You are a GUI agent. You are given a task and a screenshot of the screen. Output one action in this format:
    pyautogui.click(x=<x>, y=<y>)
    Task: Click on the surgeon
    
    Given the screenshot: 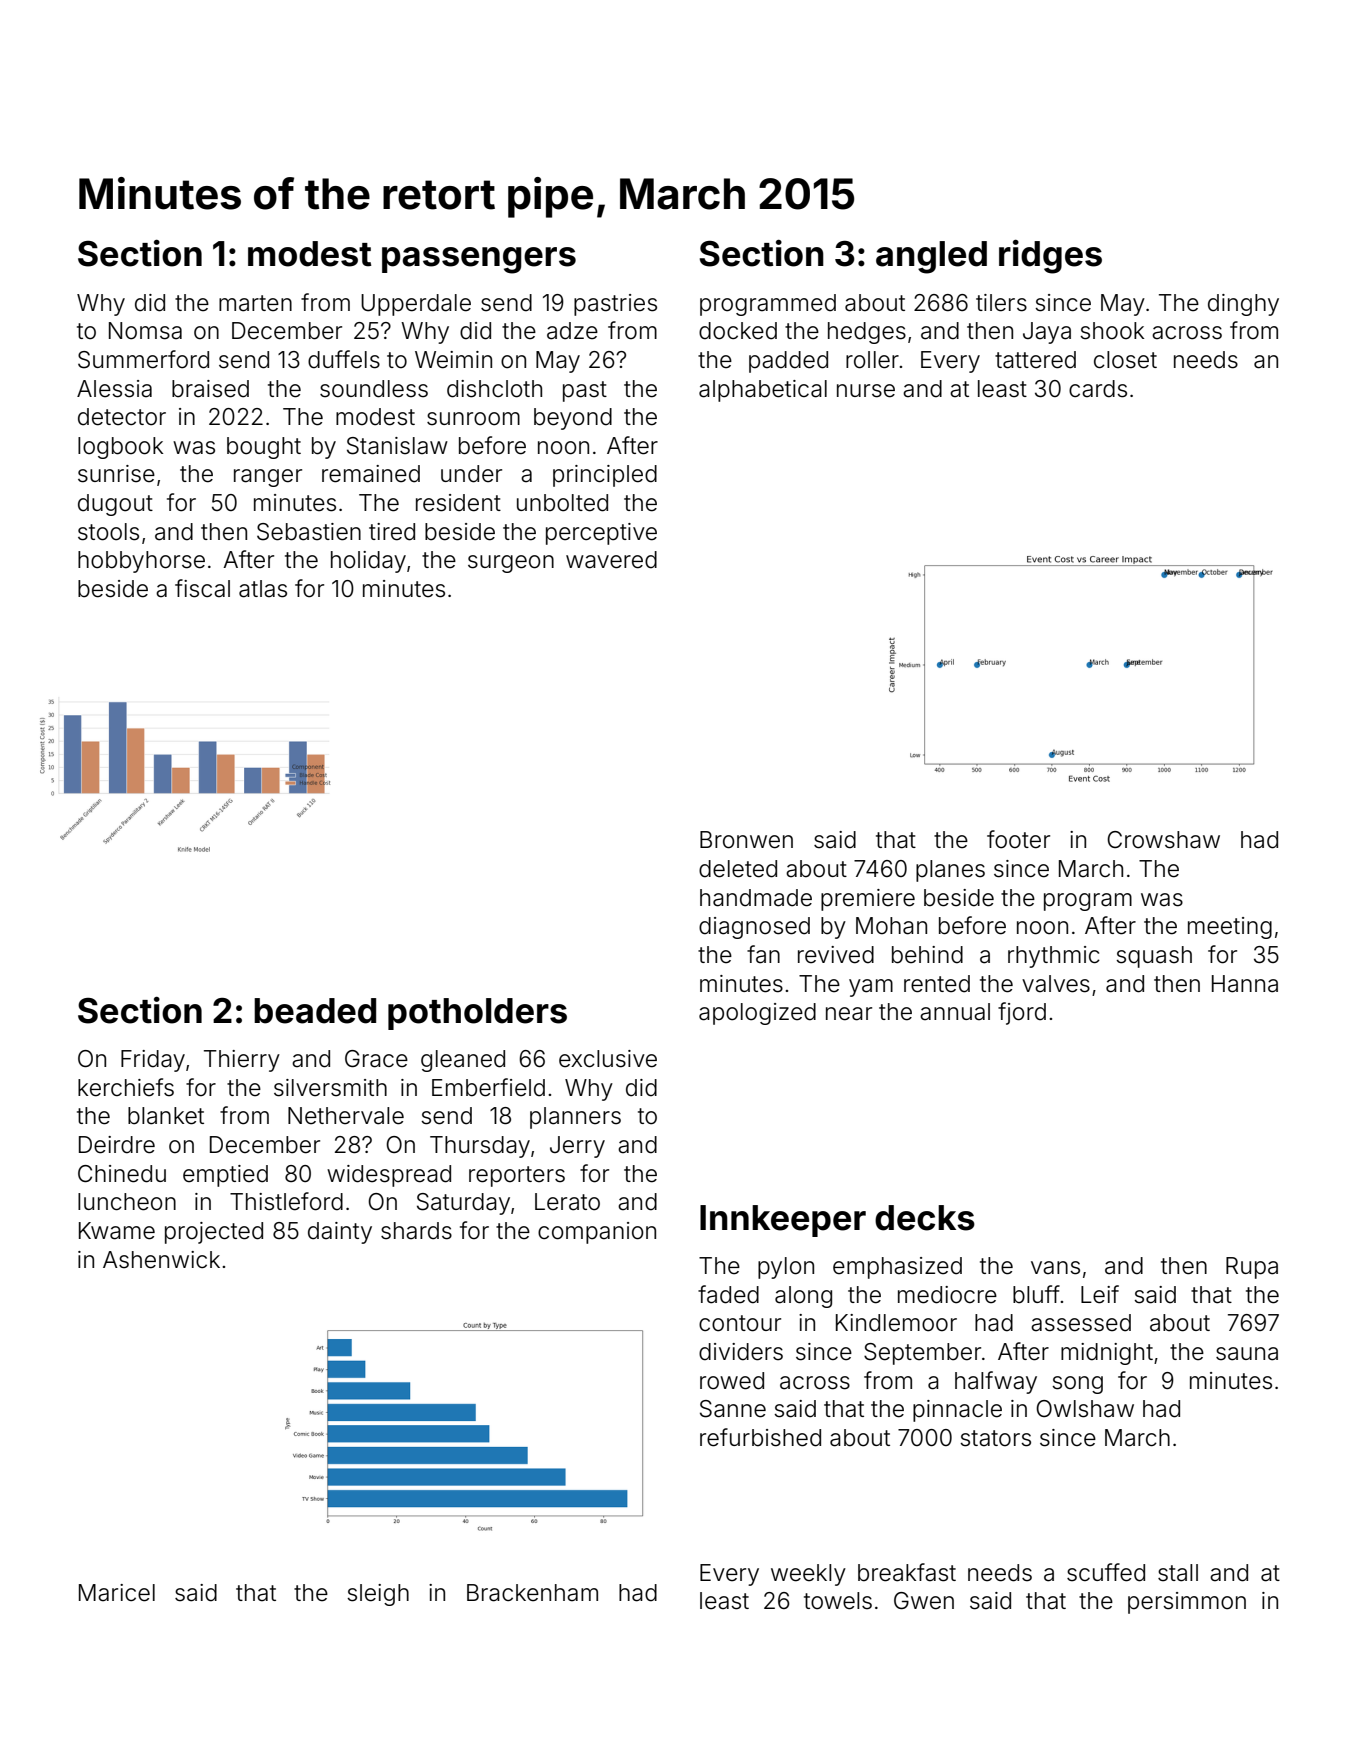 What is the action you would take?
    pyautogui.click(x=511, y=564)
